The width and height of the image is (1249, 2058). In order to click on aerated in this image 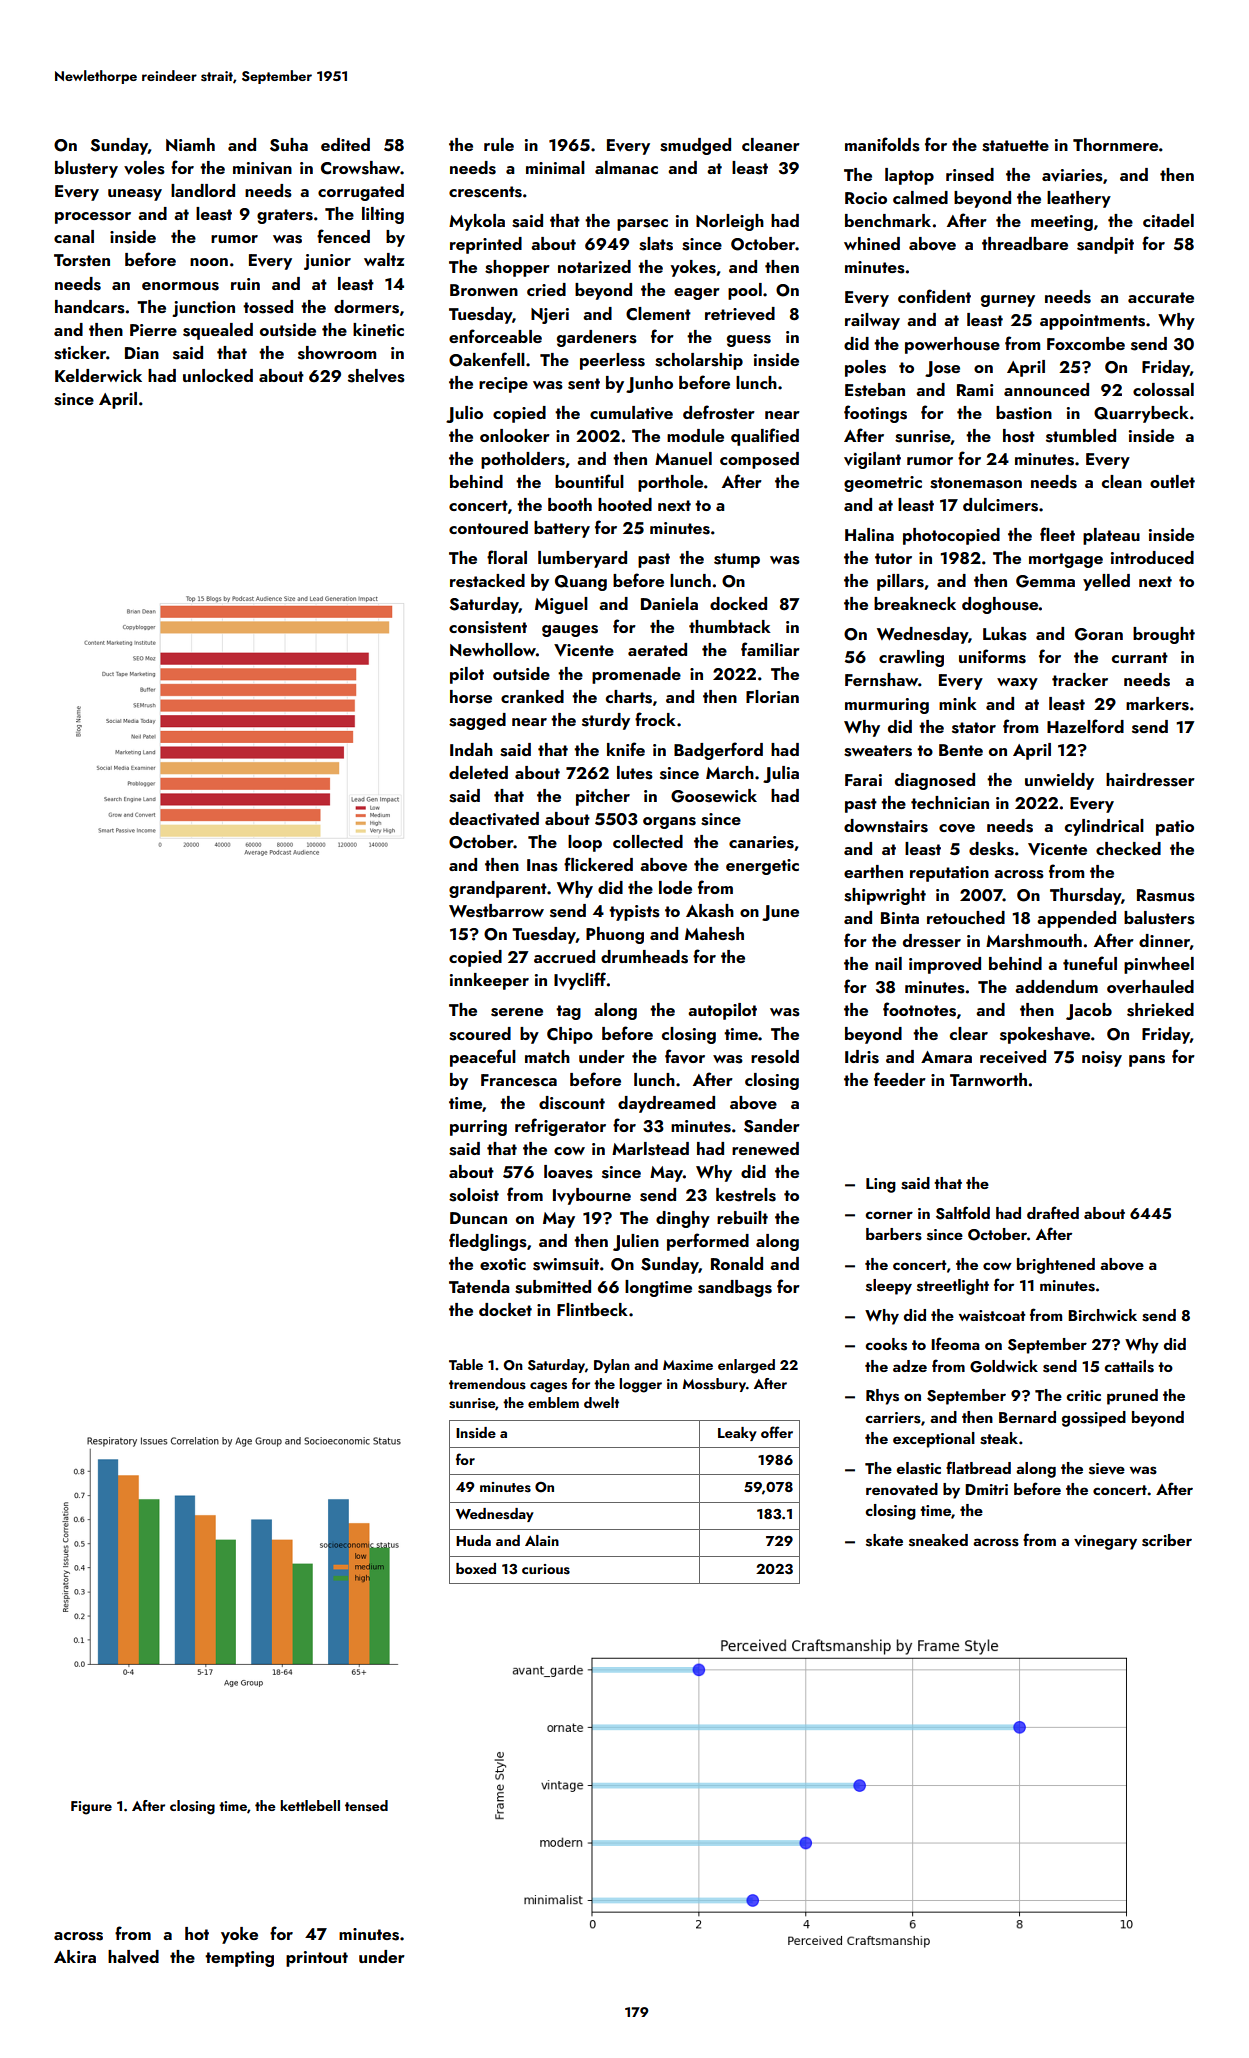, I will do `click(657, 649)`.
